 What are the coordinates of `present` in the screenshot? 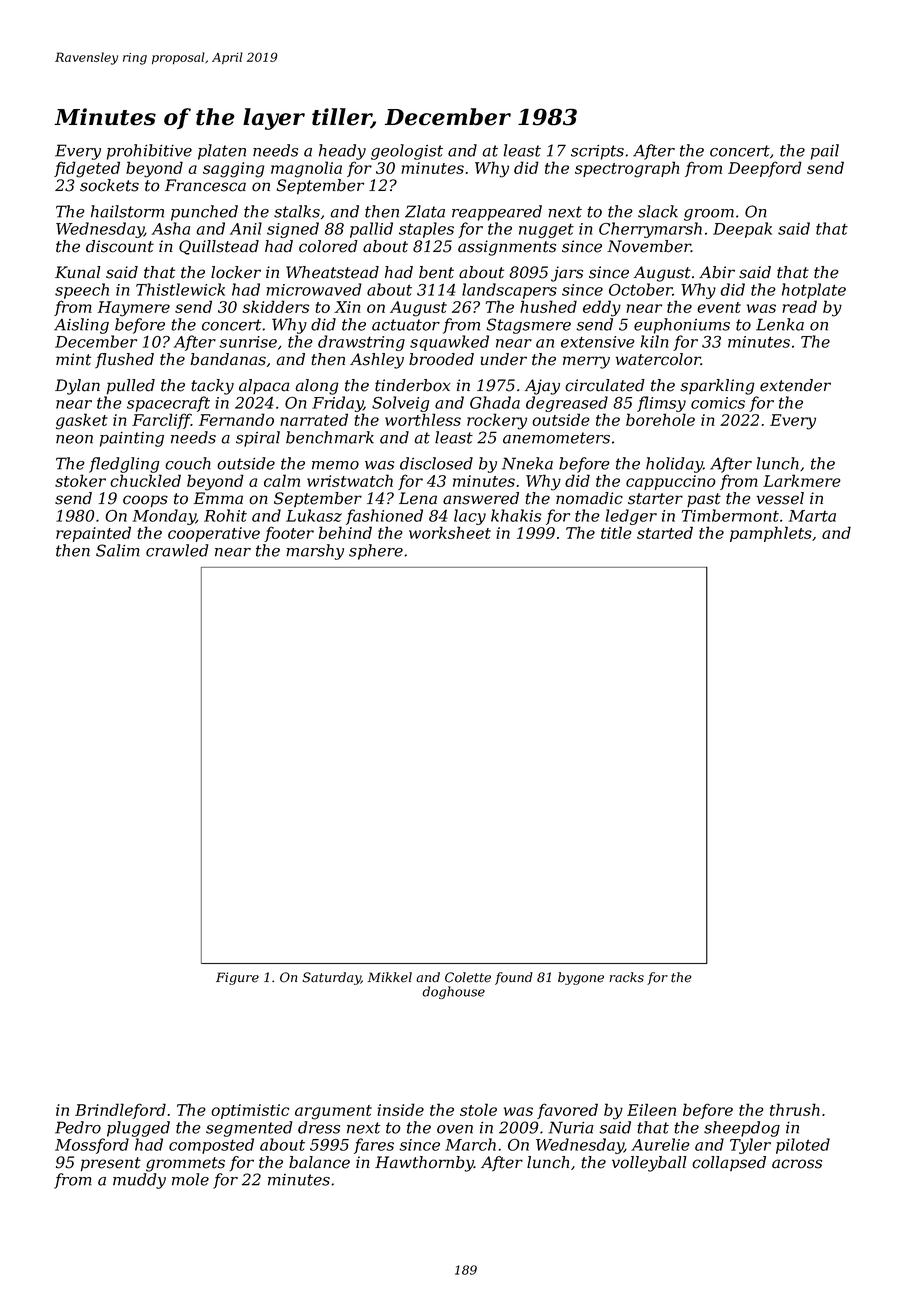 It's located at (111, 1164).
